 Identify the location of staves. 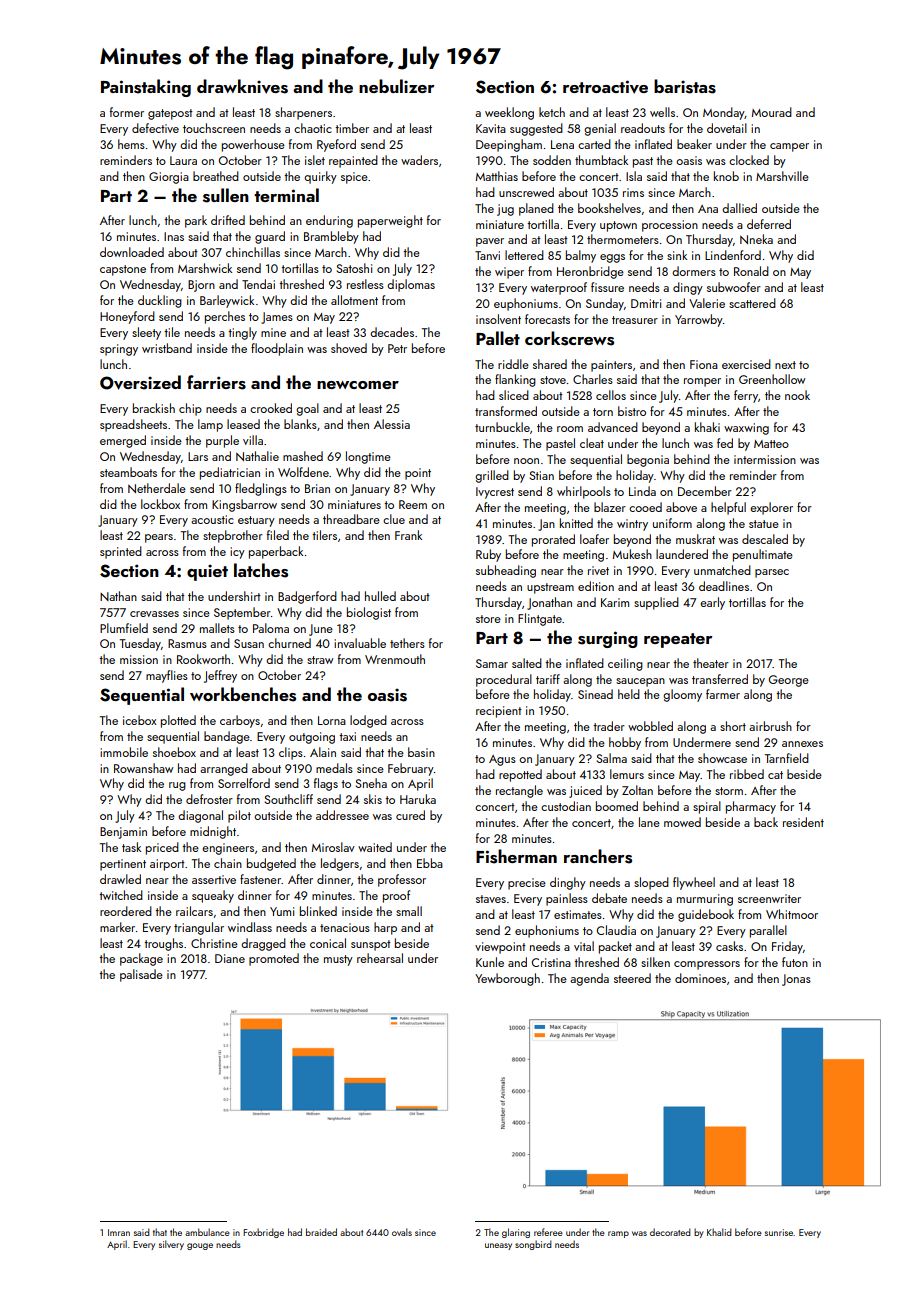
(491, 899).
